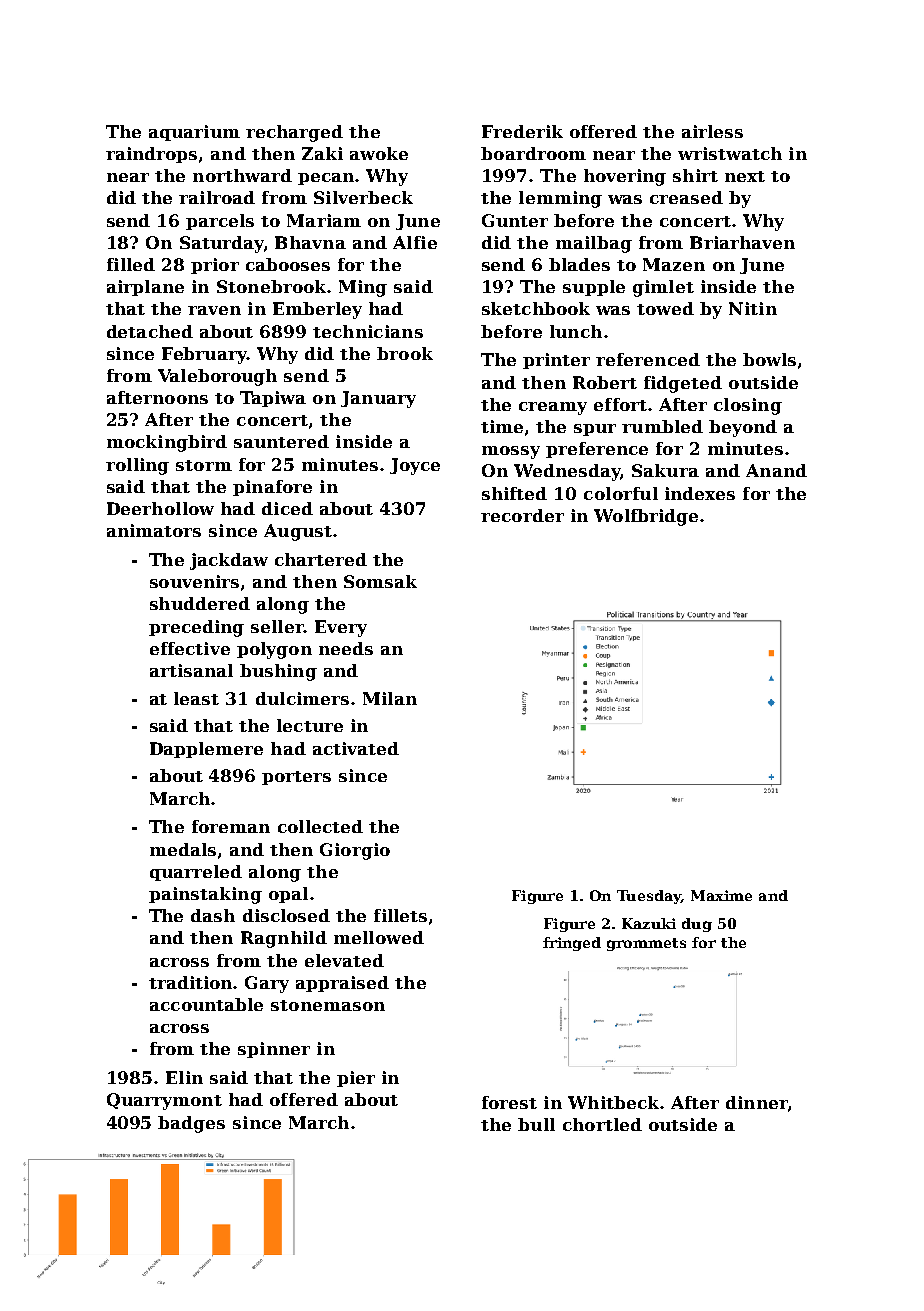 The height and width of the screenshot is (1311, 924). I want to click on Frederik, so click(522, 131).
